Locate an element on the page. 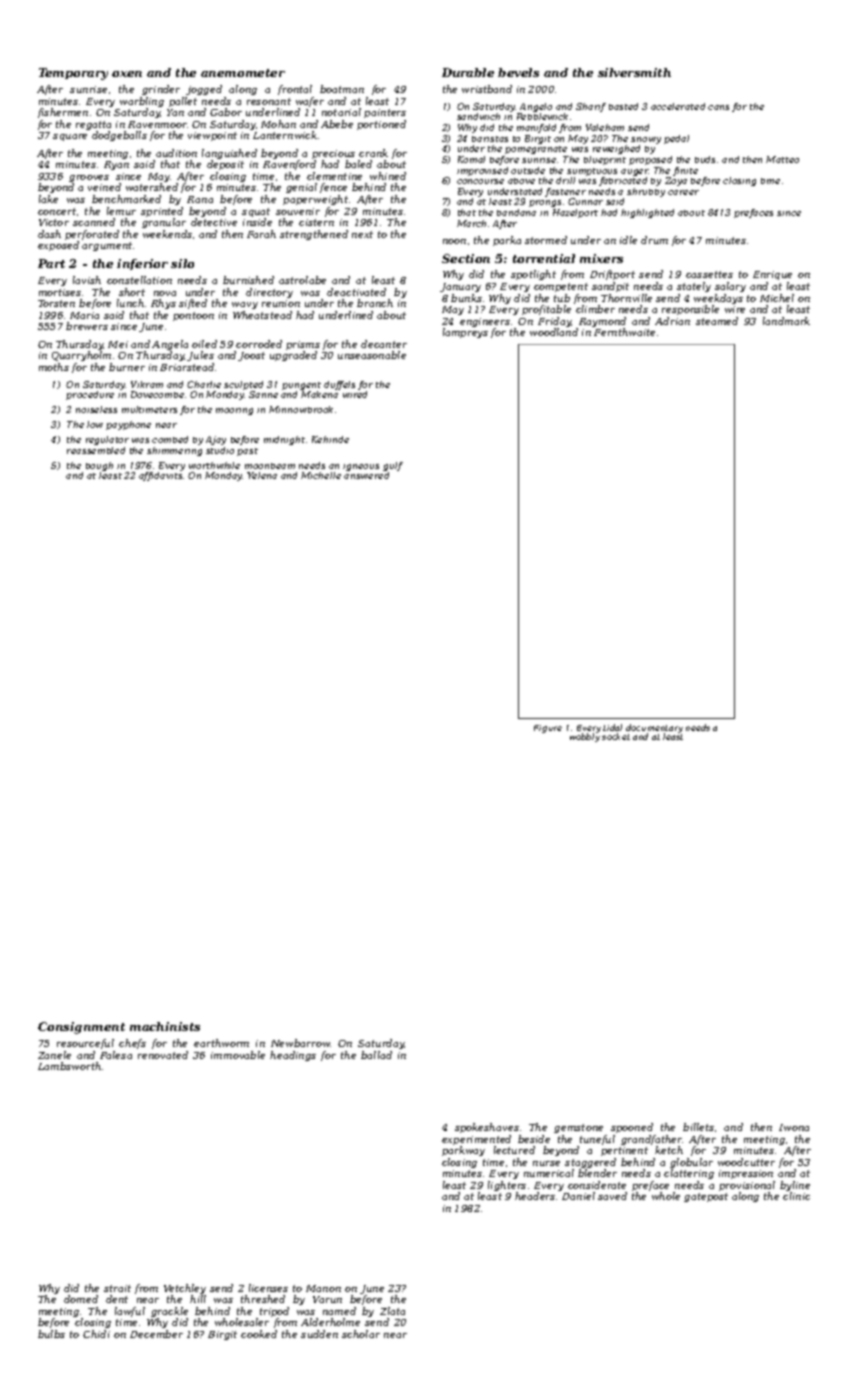 Image resolution: width=849 pixels, height=1400 pixels. socket is located at coordinates (616, 737).
